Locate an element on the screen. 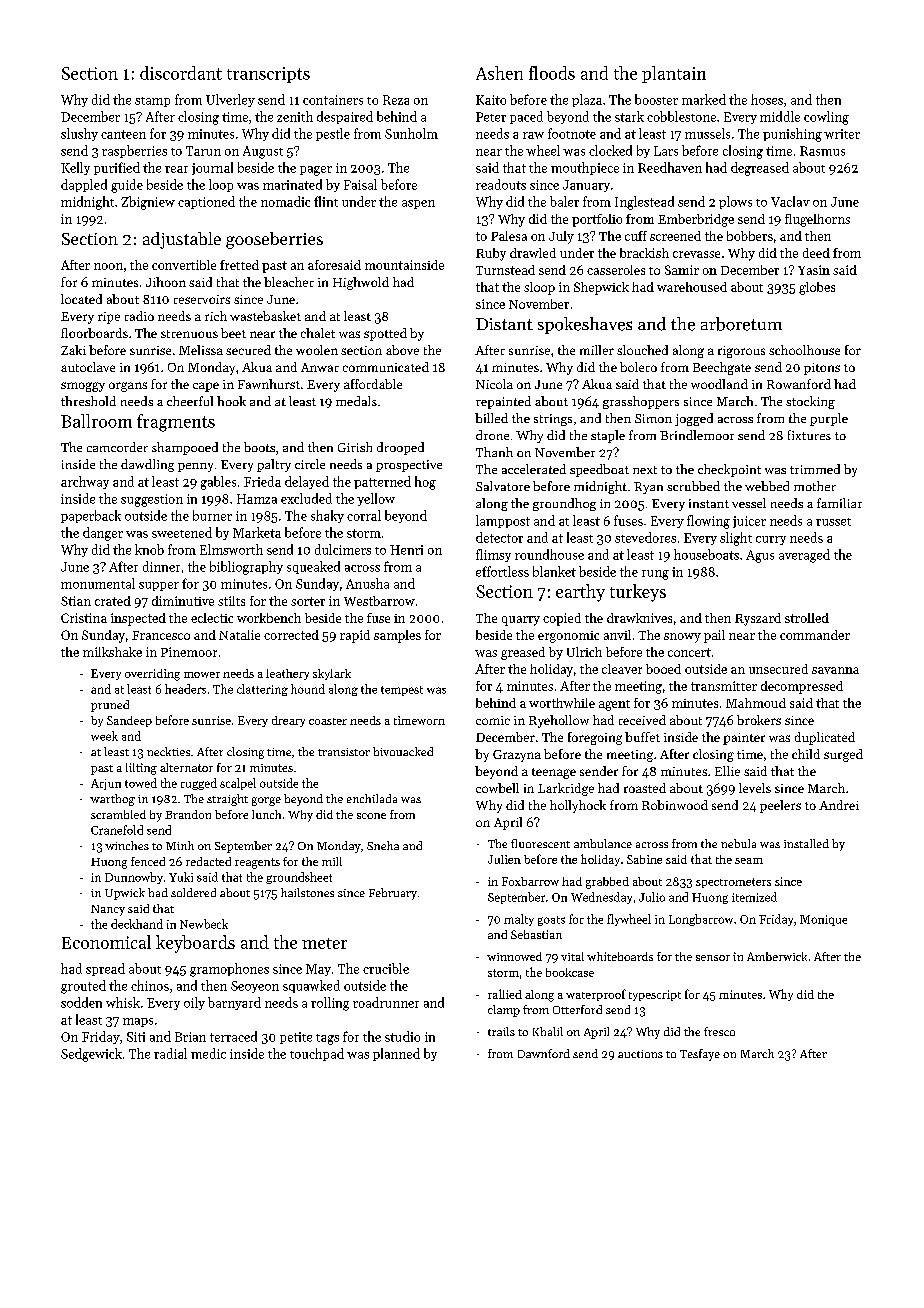  adjustable is located at coordinates (182, 240).
